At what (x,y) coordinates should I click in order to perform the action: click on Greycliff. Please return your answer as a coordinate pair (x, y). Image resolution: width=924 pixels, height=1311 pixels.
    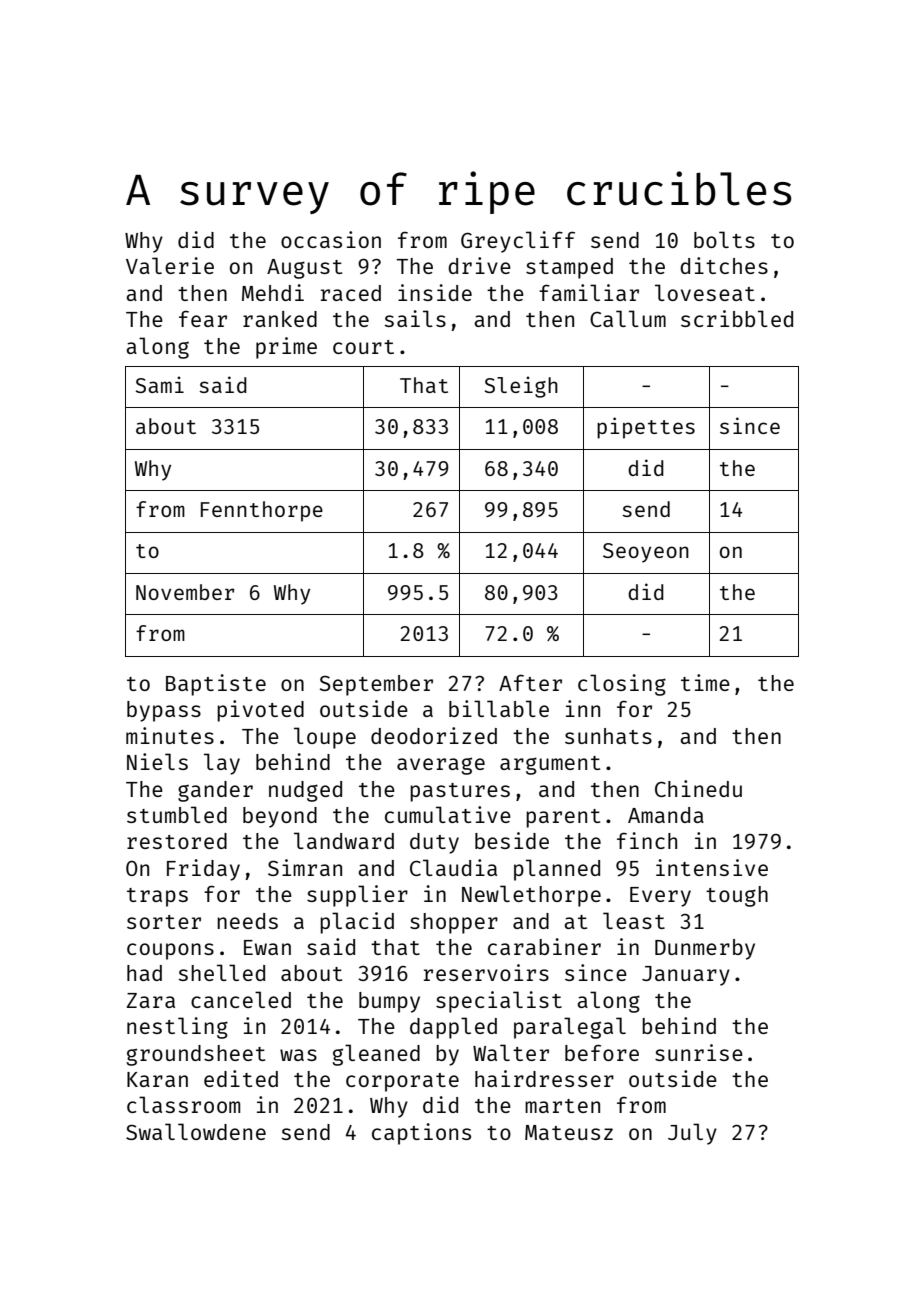
    Looking at the image, I should click on (518, 242).
